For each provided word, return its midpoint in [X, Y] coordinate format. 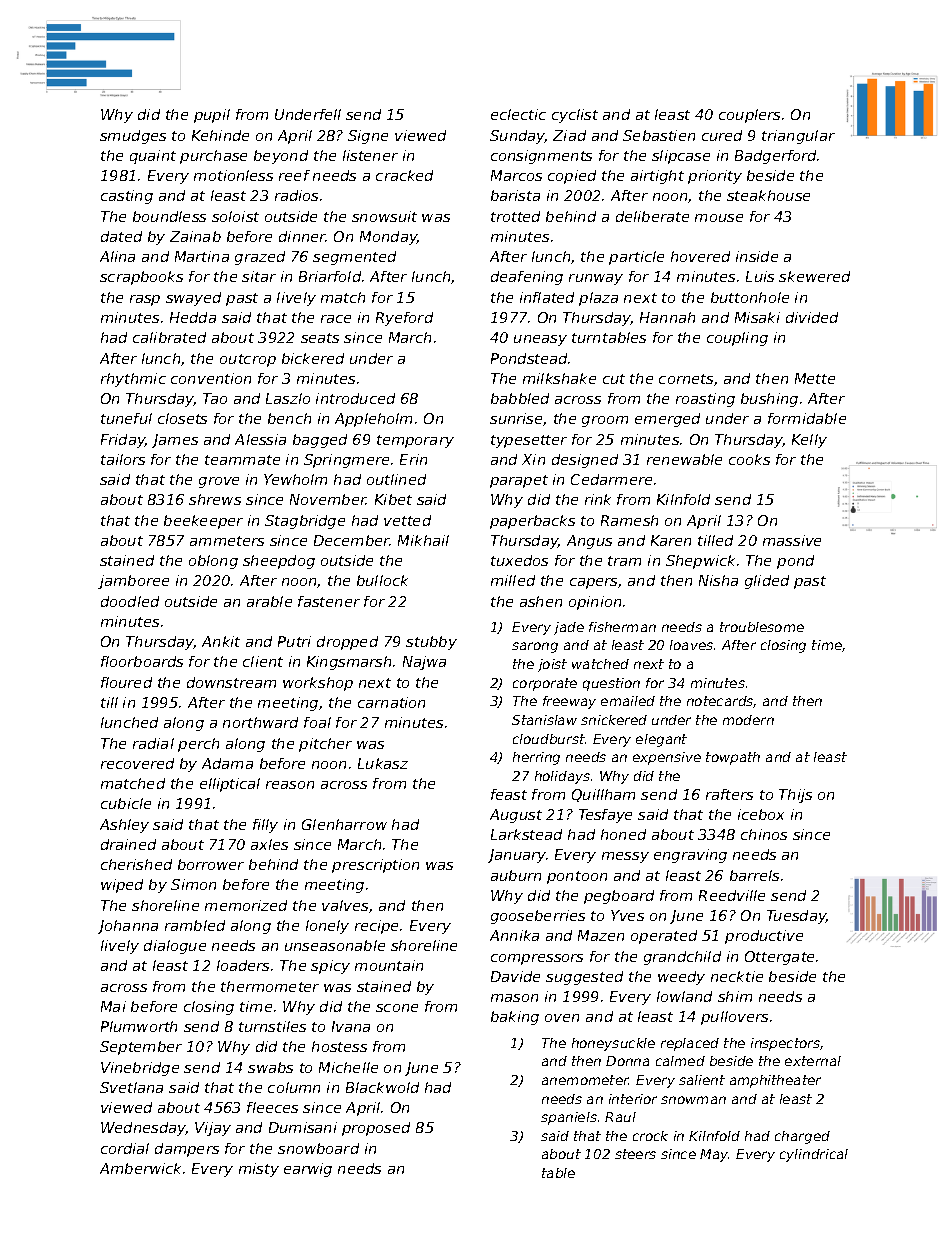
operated [664, 937]
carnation [391, 702]
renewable [684, 459]
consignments [541, 157]
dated [121, 236]
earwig [308, 1170]
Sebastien [659, 135]
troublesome [762, 627]
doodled [130, 601]
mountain [389, 965]
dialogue [175, 947]
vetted [407, 520]
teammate [242, 460]
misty [259, 1170]
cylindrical [814, 1155]
